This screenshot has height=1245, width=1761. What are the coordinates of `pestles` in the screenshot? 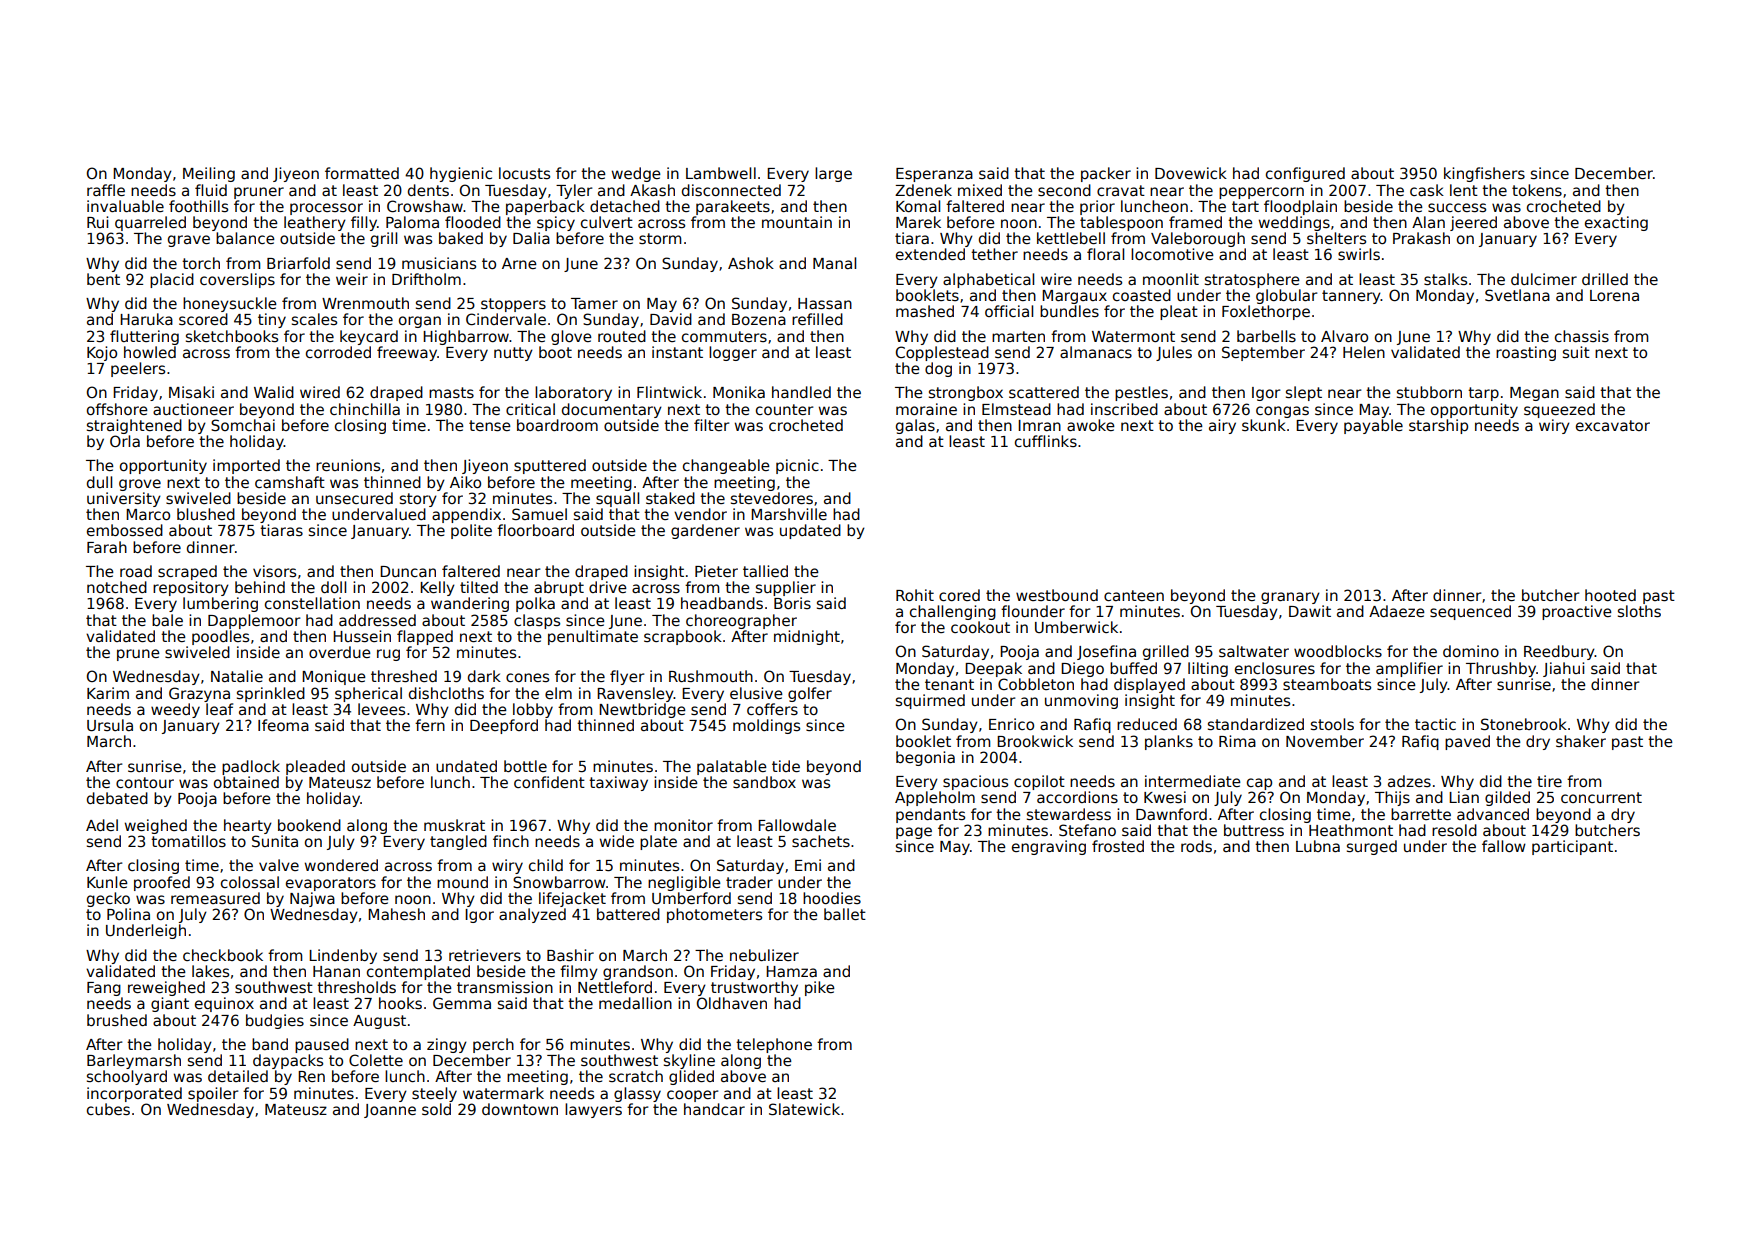 It's located at (1141, 393).
